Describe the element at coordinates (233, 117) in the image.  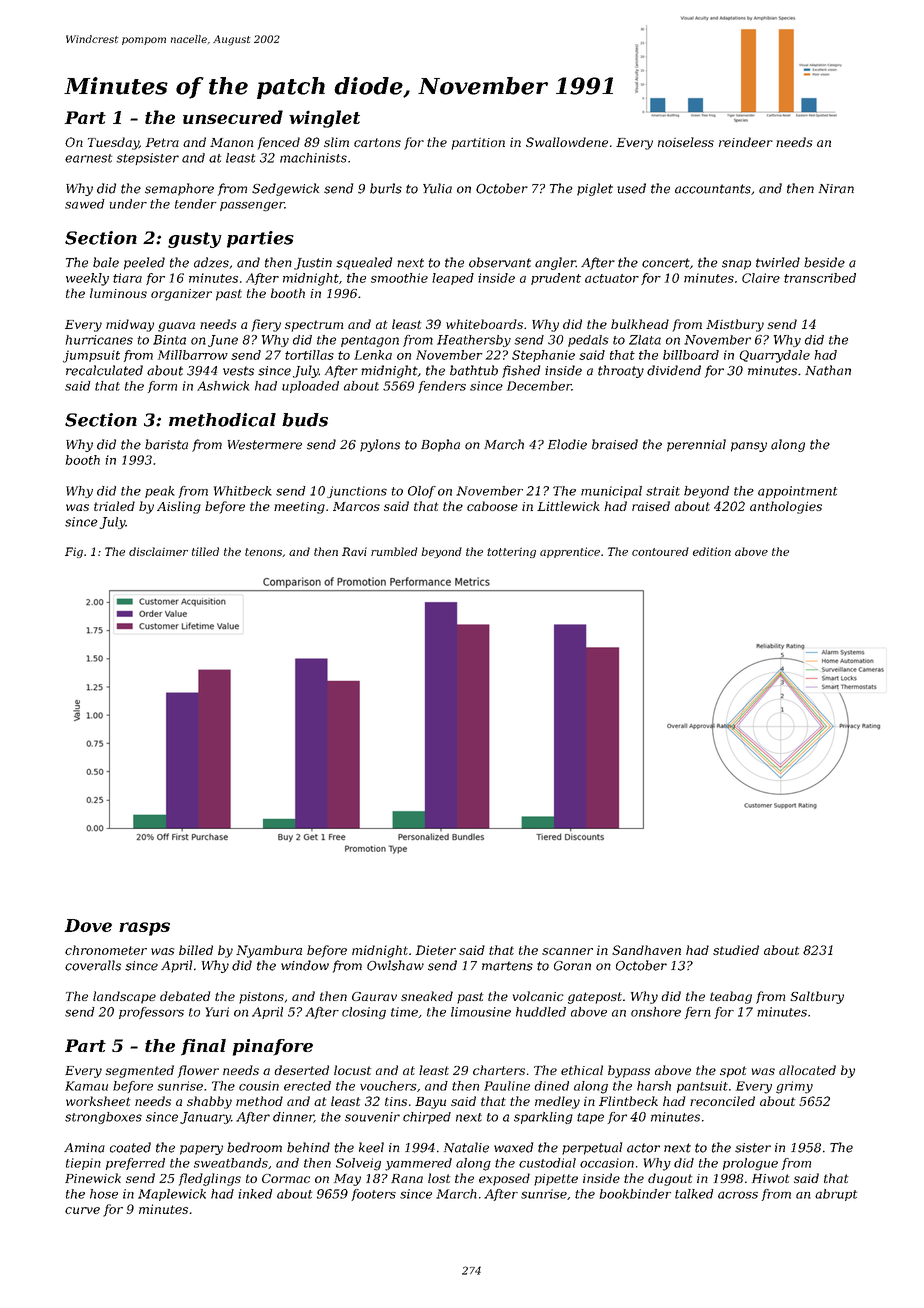
I see `unsecured` at that location.
